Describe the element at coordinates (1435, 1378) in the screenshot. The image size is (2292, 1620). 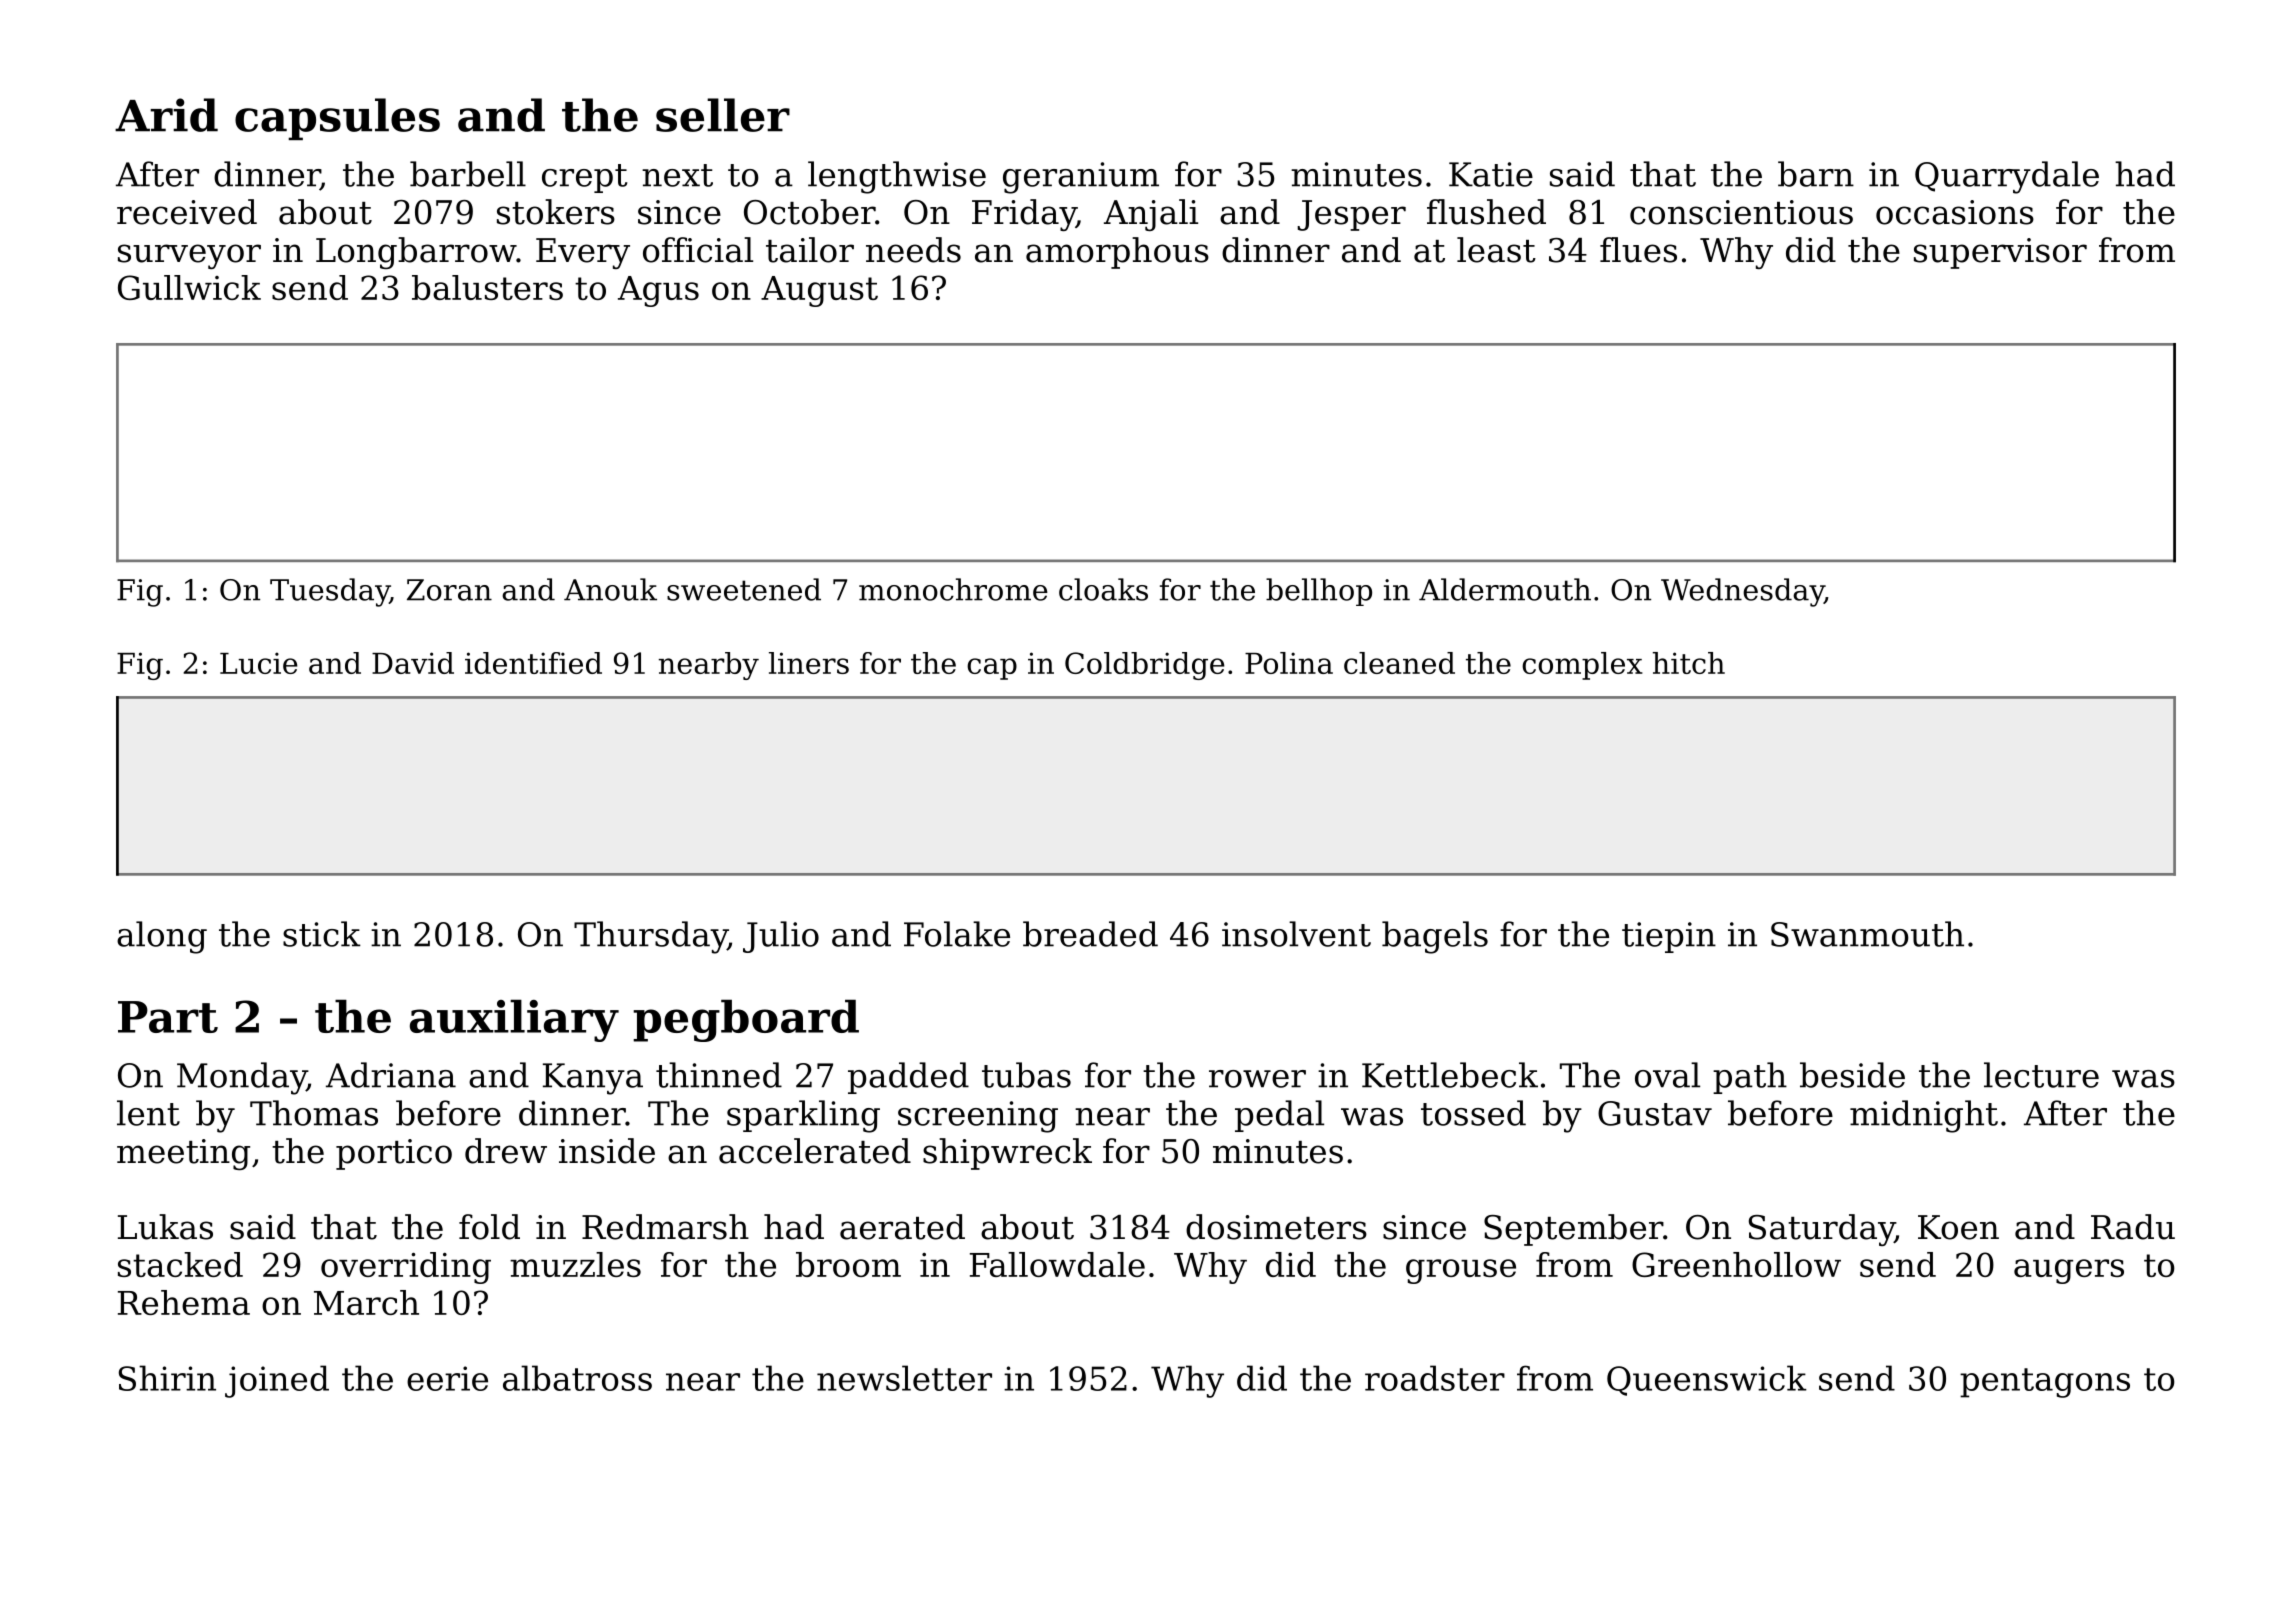
I see `roadster` at that location.
